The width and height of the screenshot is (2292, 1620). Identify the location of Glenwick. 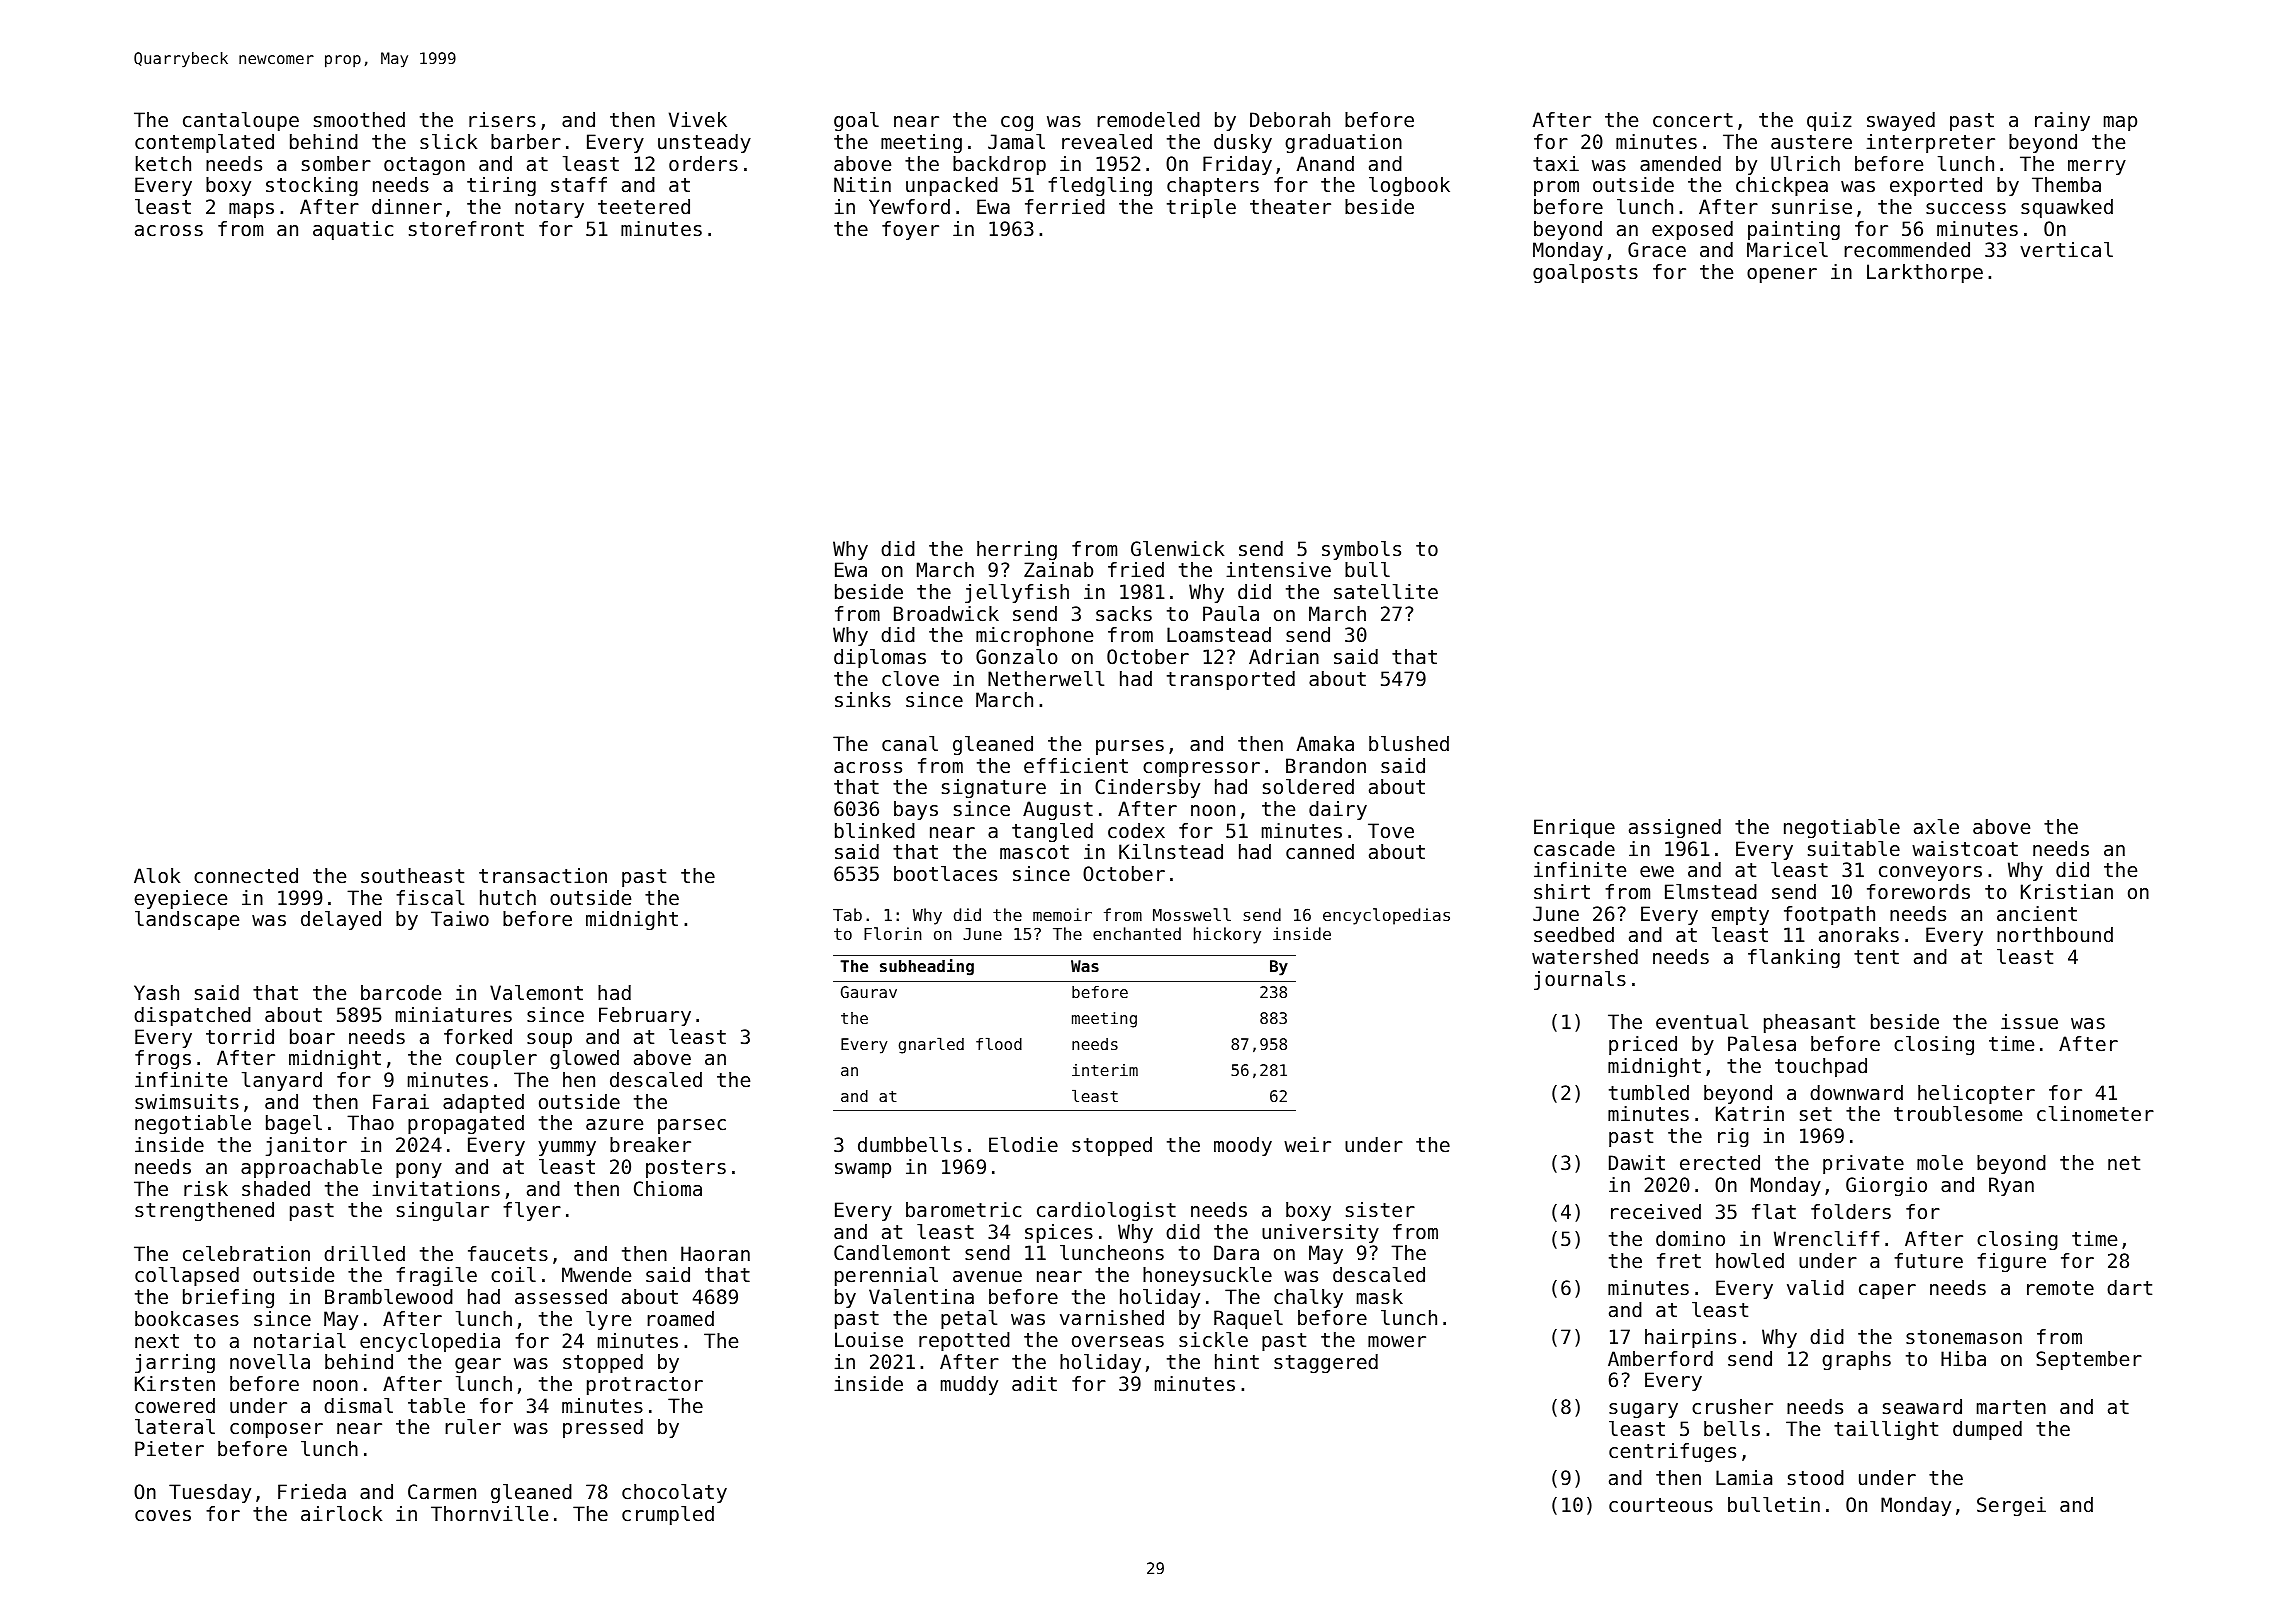
(1177, 549).
